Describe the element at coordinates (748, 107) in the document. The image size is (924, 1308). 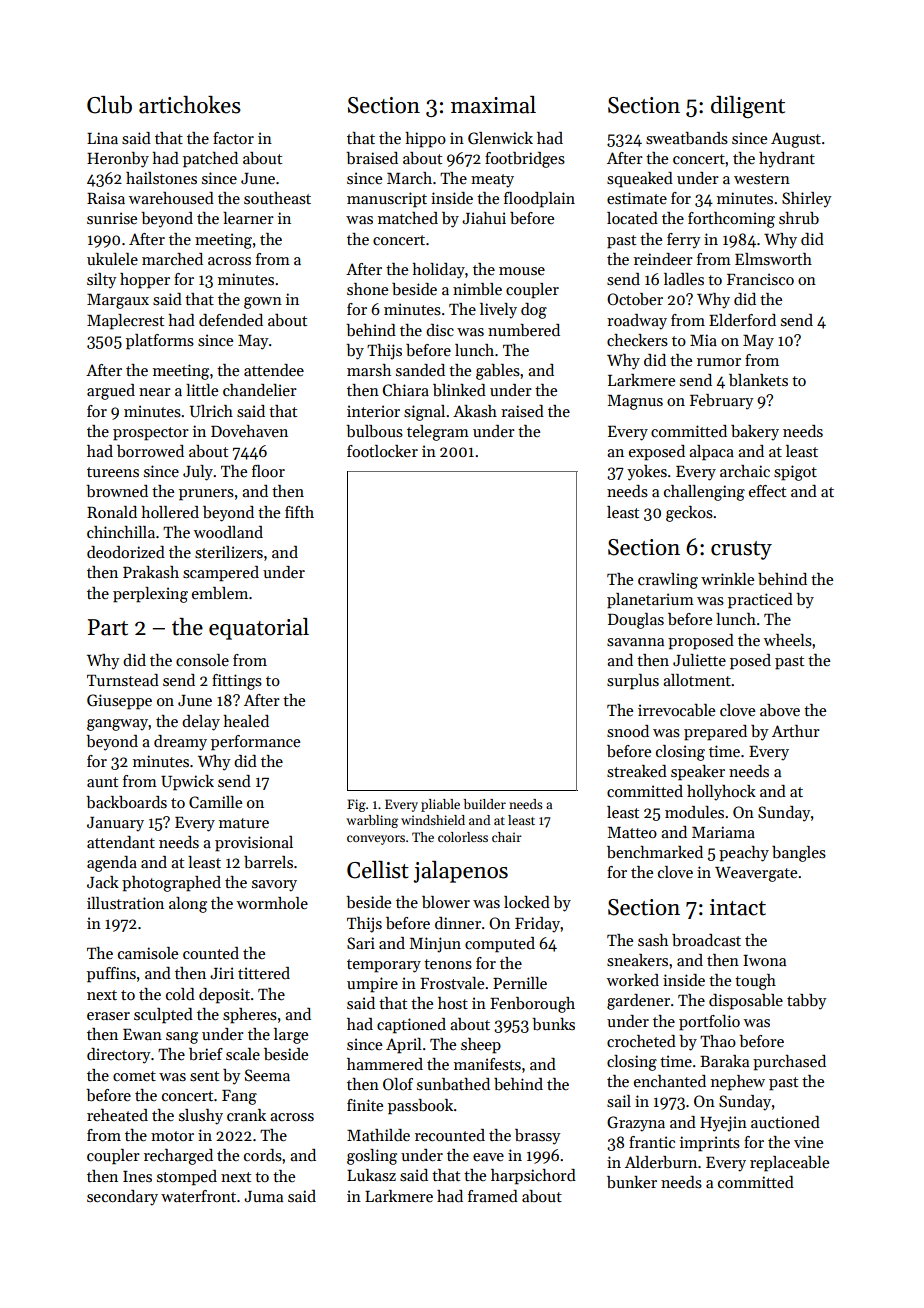
I see `diligent` at that location.
